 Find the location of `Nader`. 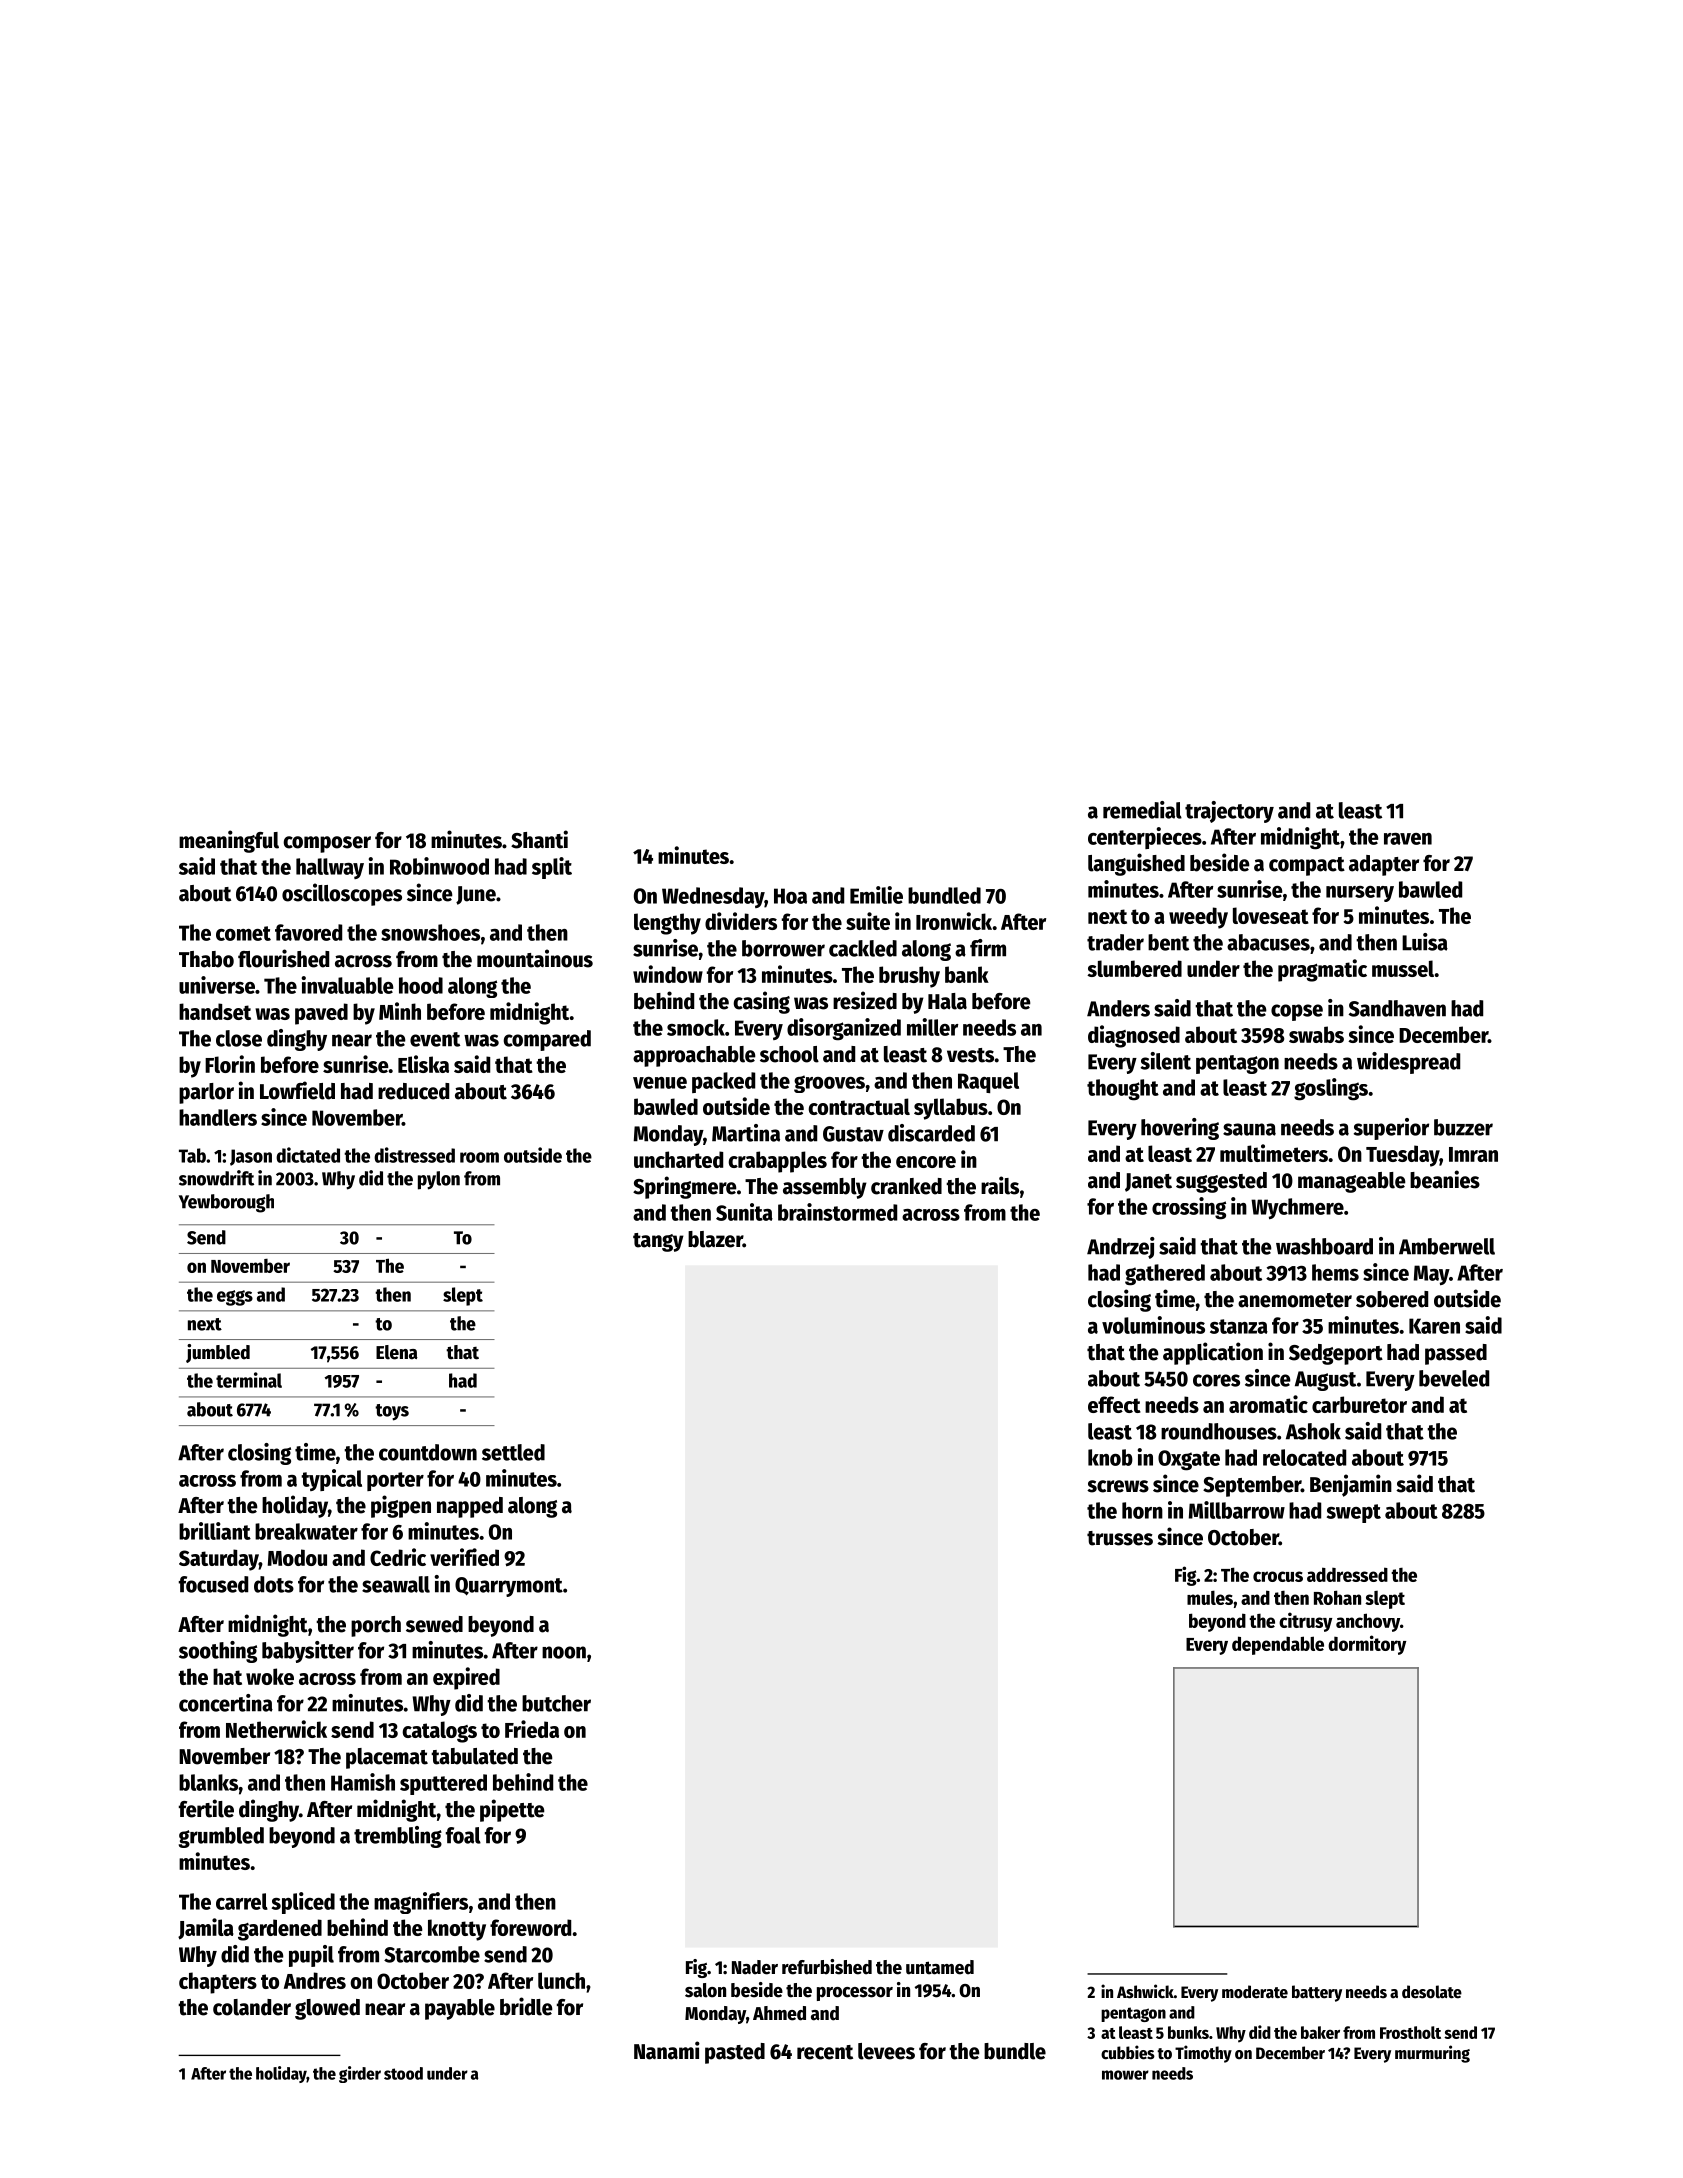

Nader is located at coordinates (755, 1967).
